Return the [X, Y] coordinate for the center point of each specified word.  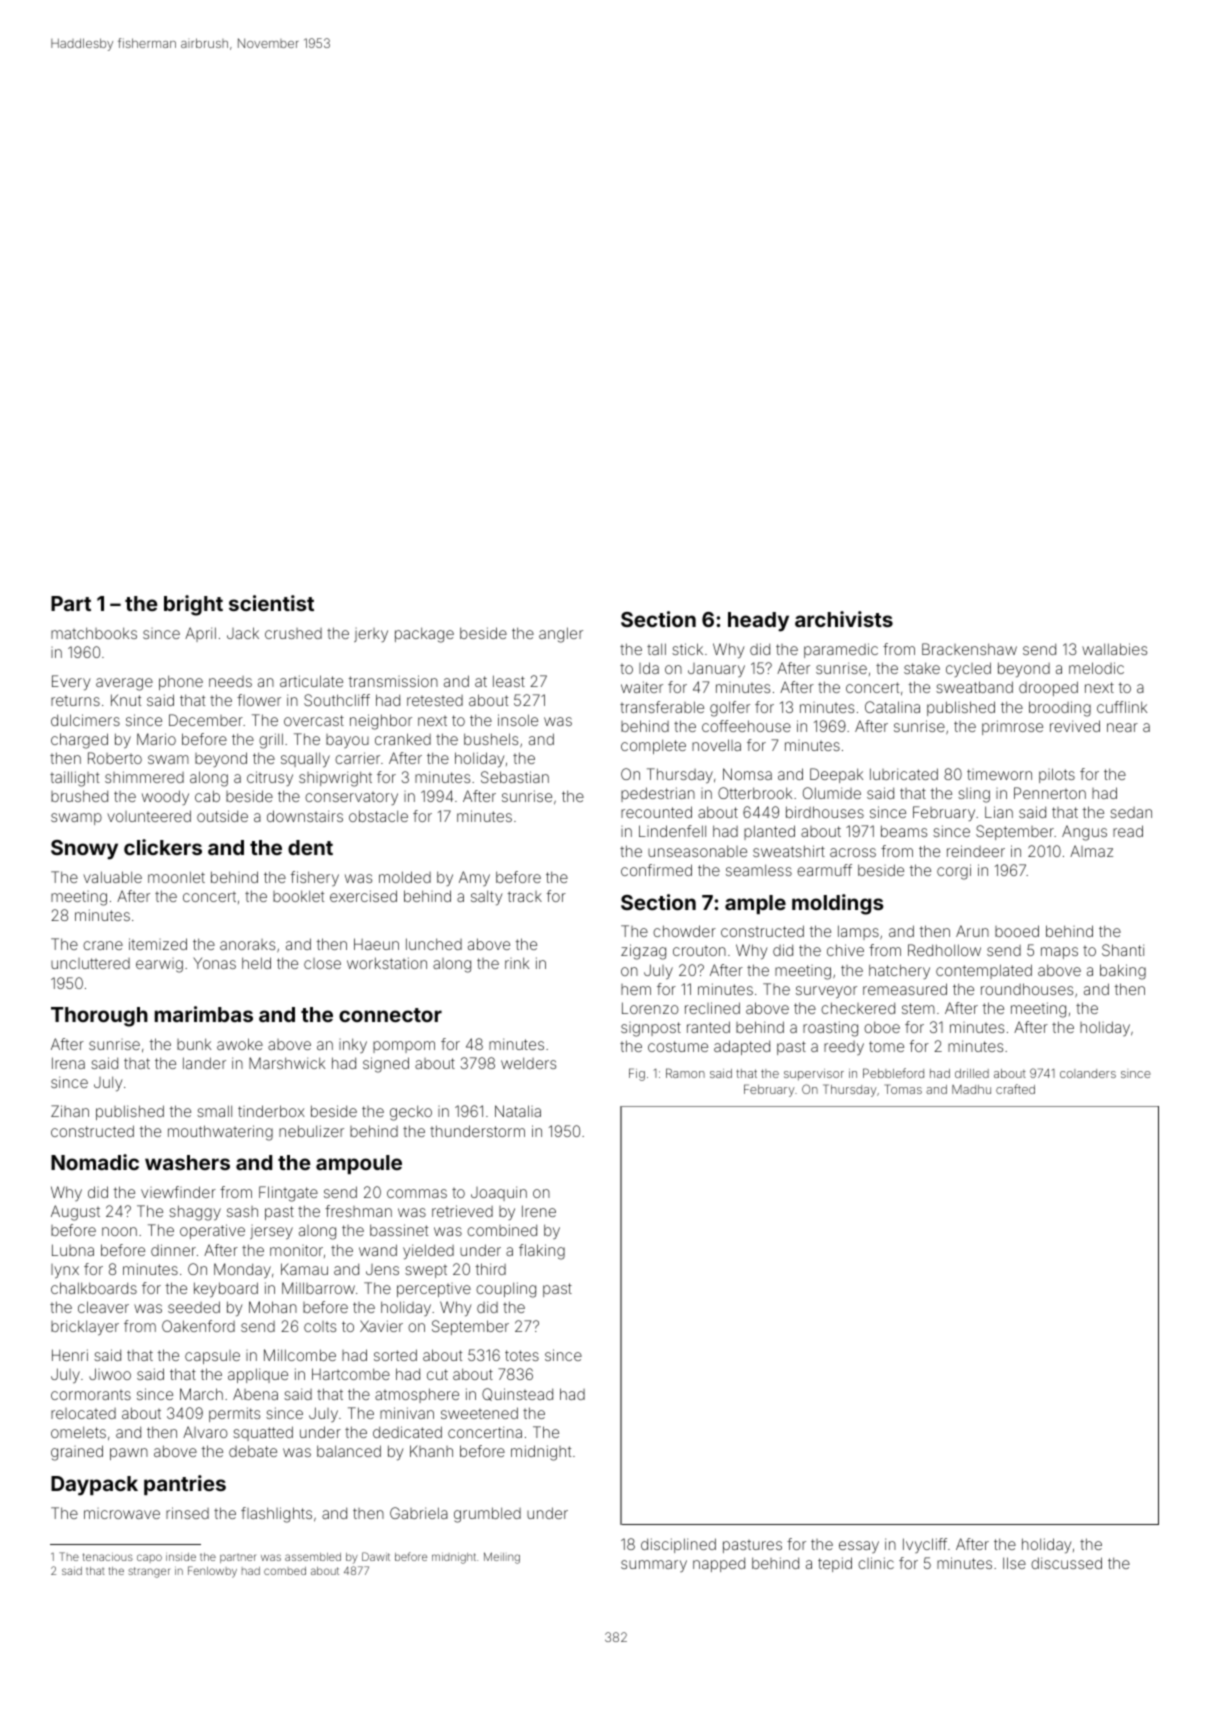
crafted [1015, 1089]
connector [390, 1015]
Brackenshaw [969, 649]
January [716, 670]
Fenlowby [212, 1572]
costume [678, 1046]
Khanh [431, 1451]
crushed [293, 633]
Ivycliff [925, 1545]
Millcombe [300, 1355]
